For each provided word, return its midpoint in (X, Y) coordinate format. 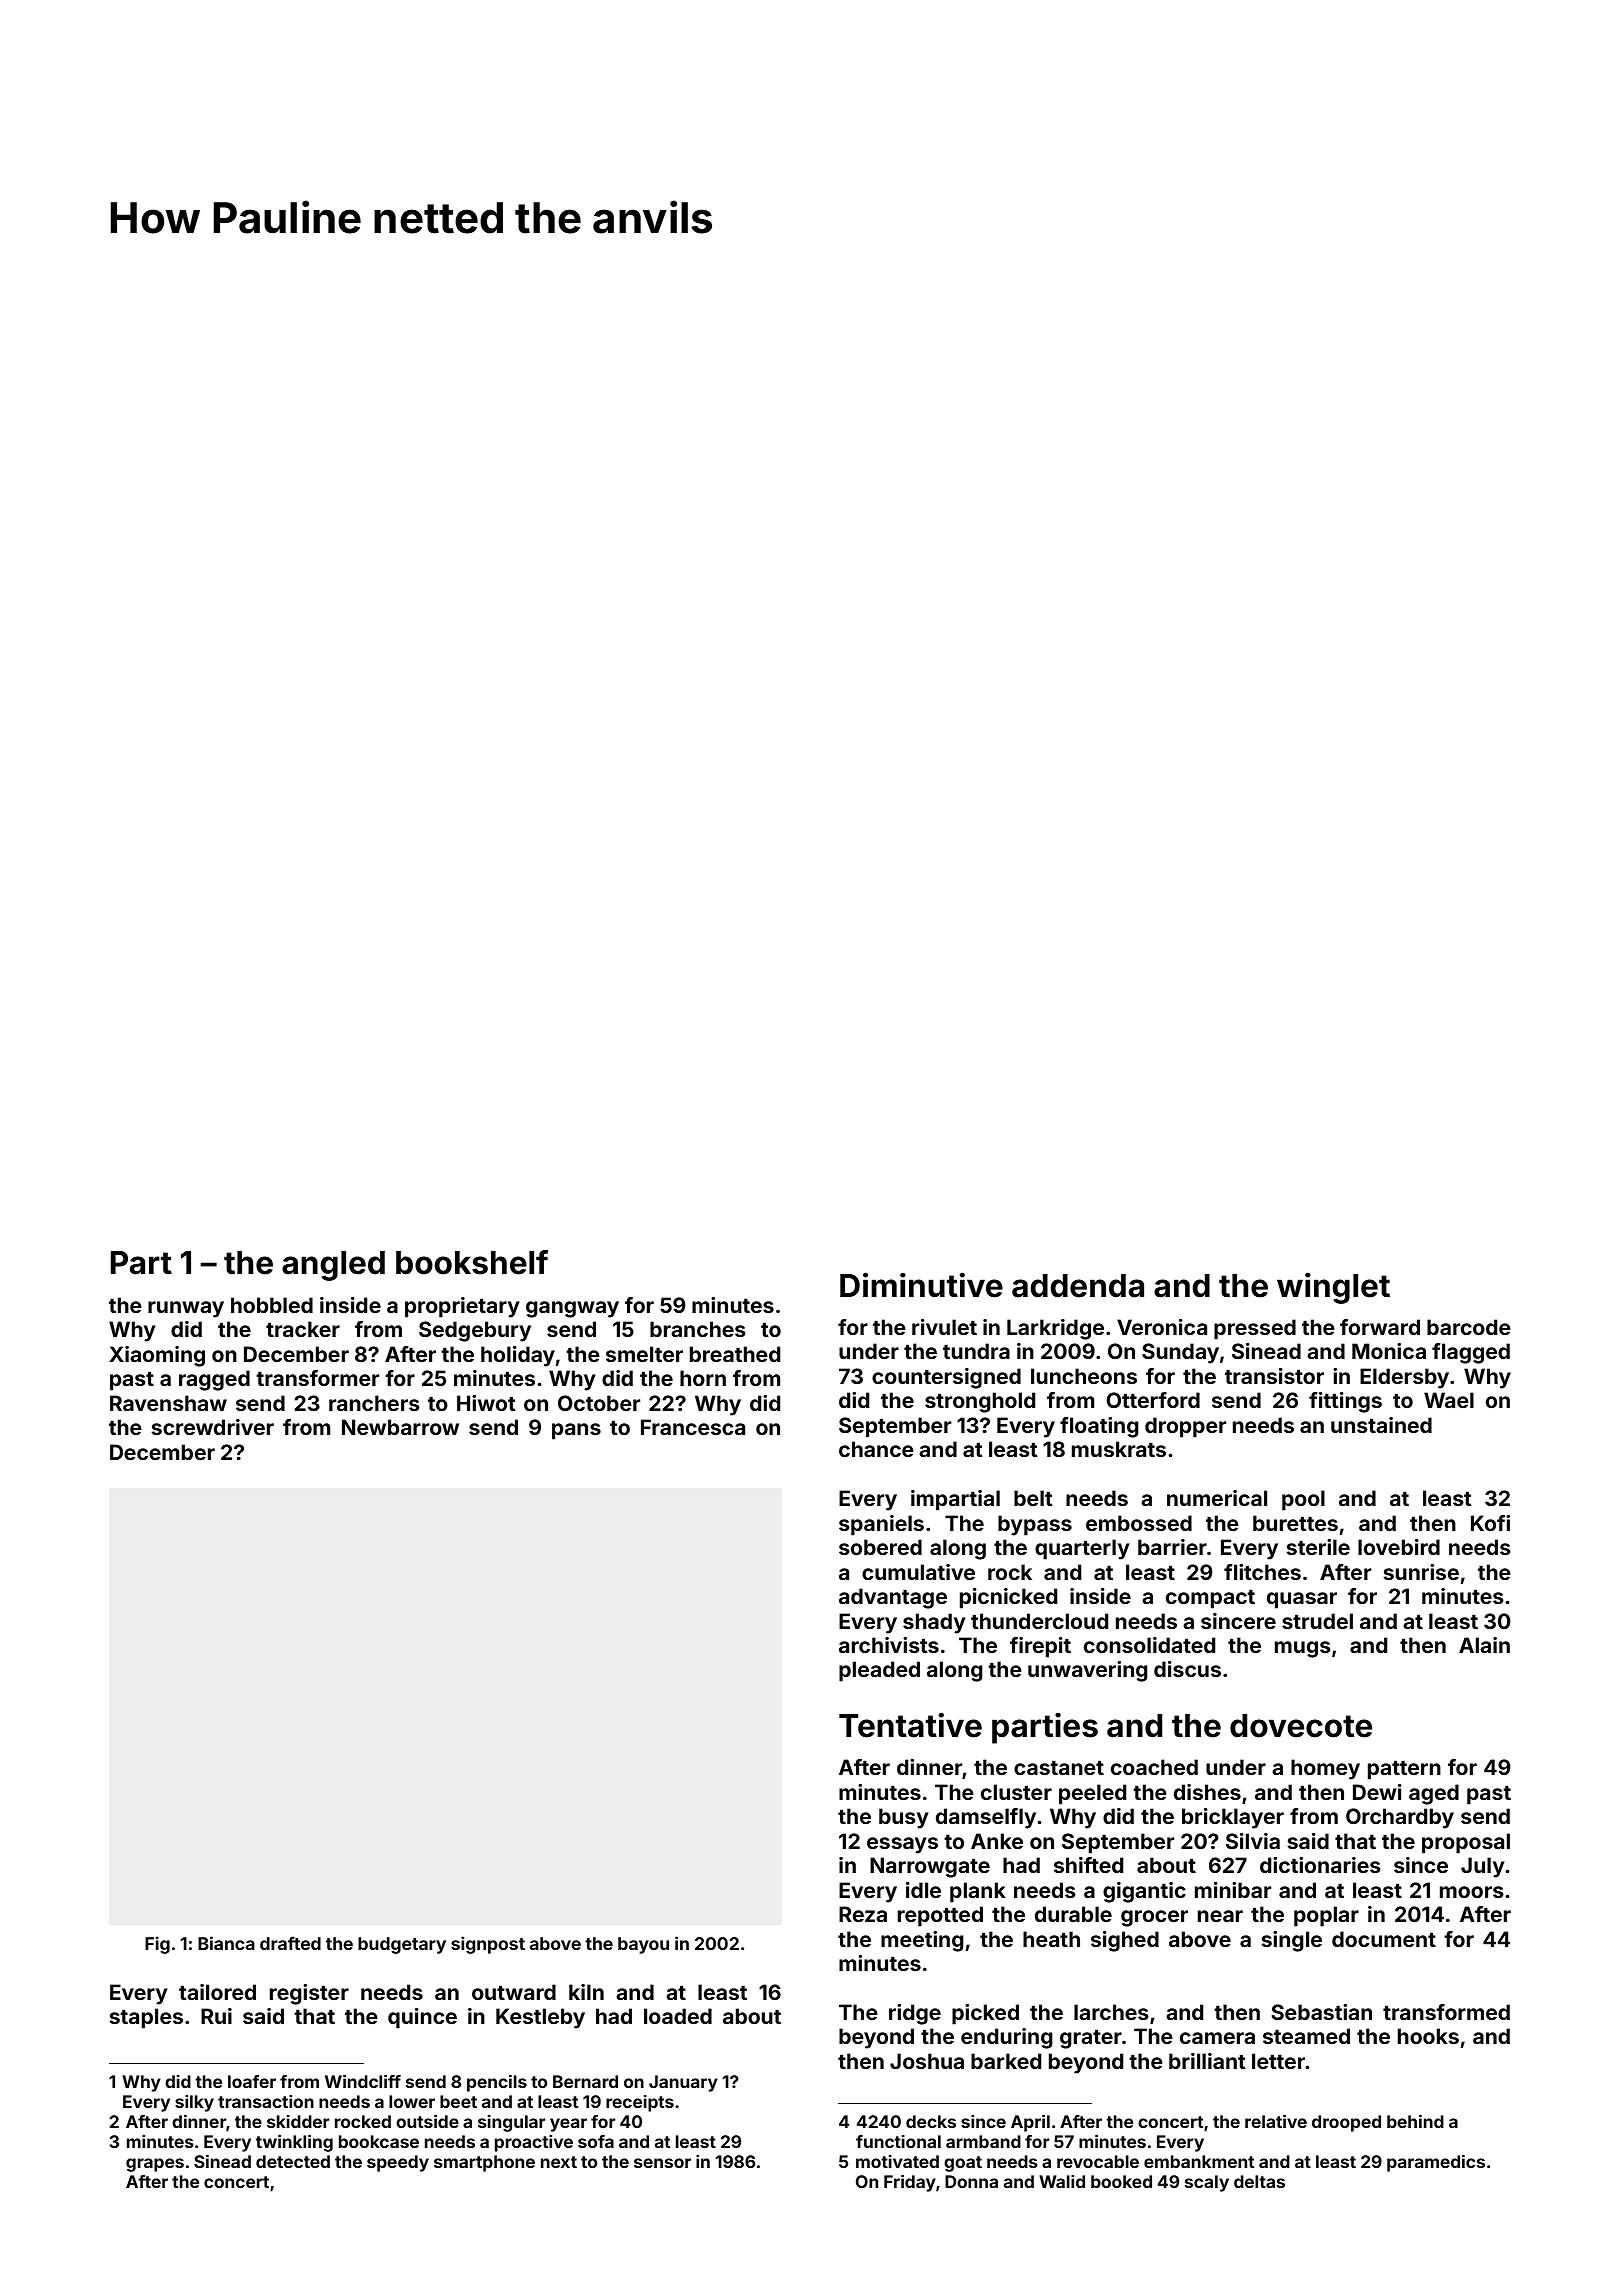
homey (1325, 1769)
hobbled (272, 1305)
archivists (889, 1645)
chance (876, 1449)
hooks (1428, 2036)
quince (422, 2018)
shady (934, 1623)
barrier (1172, 1547)
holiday (518, 1356)
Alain (1484, 1645)
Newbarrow (400, 1427)
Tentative (910, 1725)
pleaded (879, 1671)
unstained (1381, 1425)
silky (194, 2103)
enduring (1007, 2038)
